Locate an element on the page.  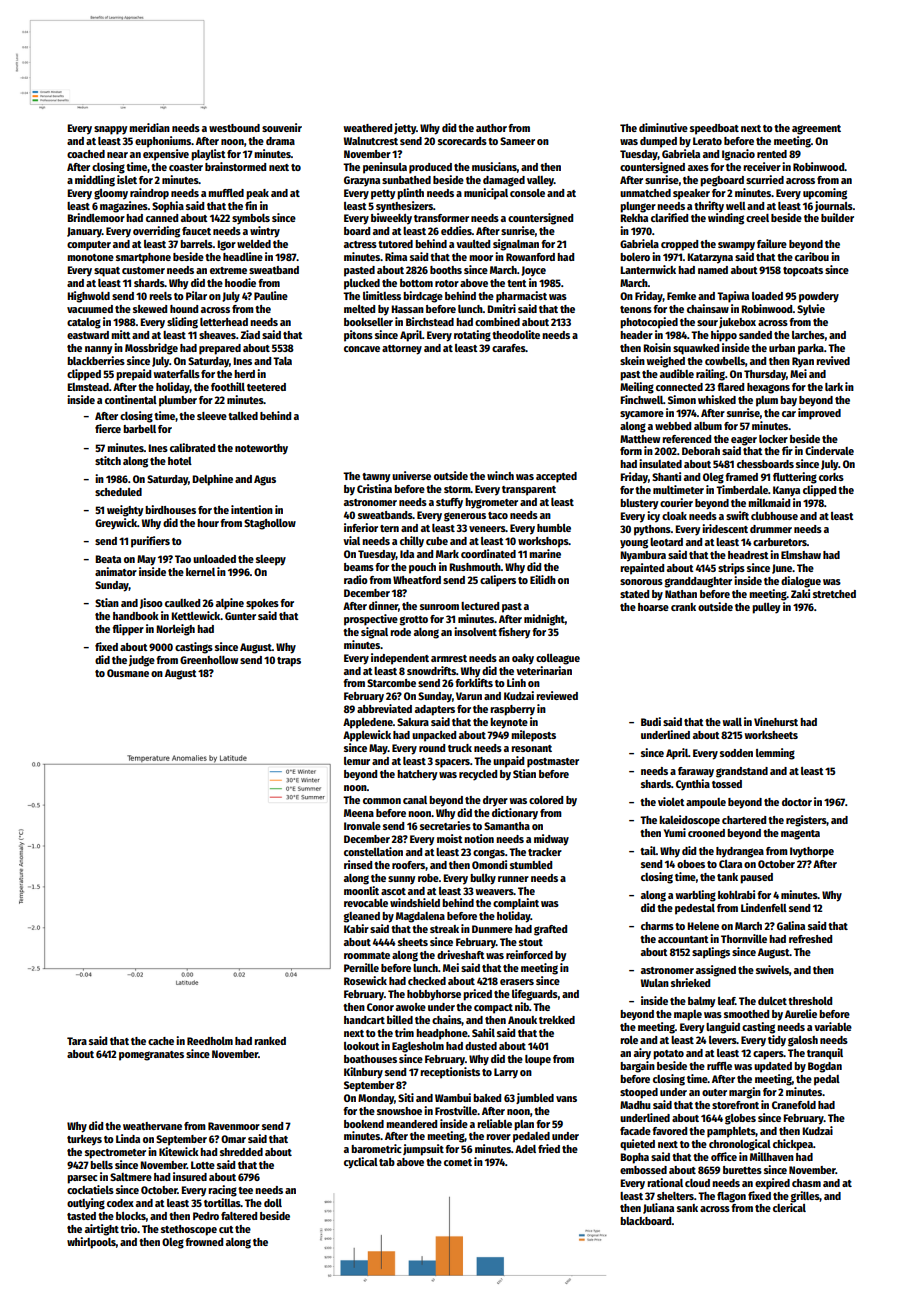
animator is located at coordinates (116, 571).
